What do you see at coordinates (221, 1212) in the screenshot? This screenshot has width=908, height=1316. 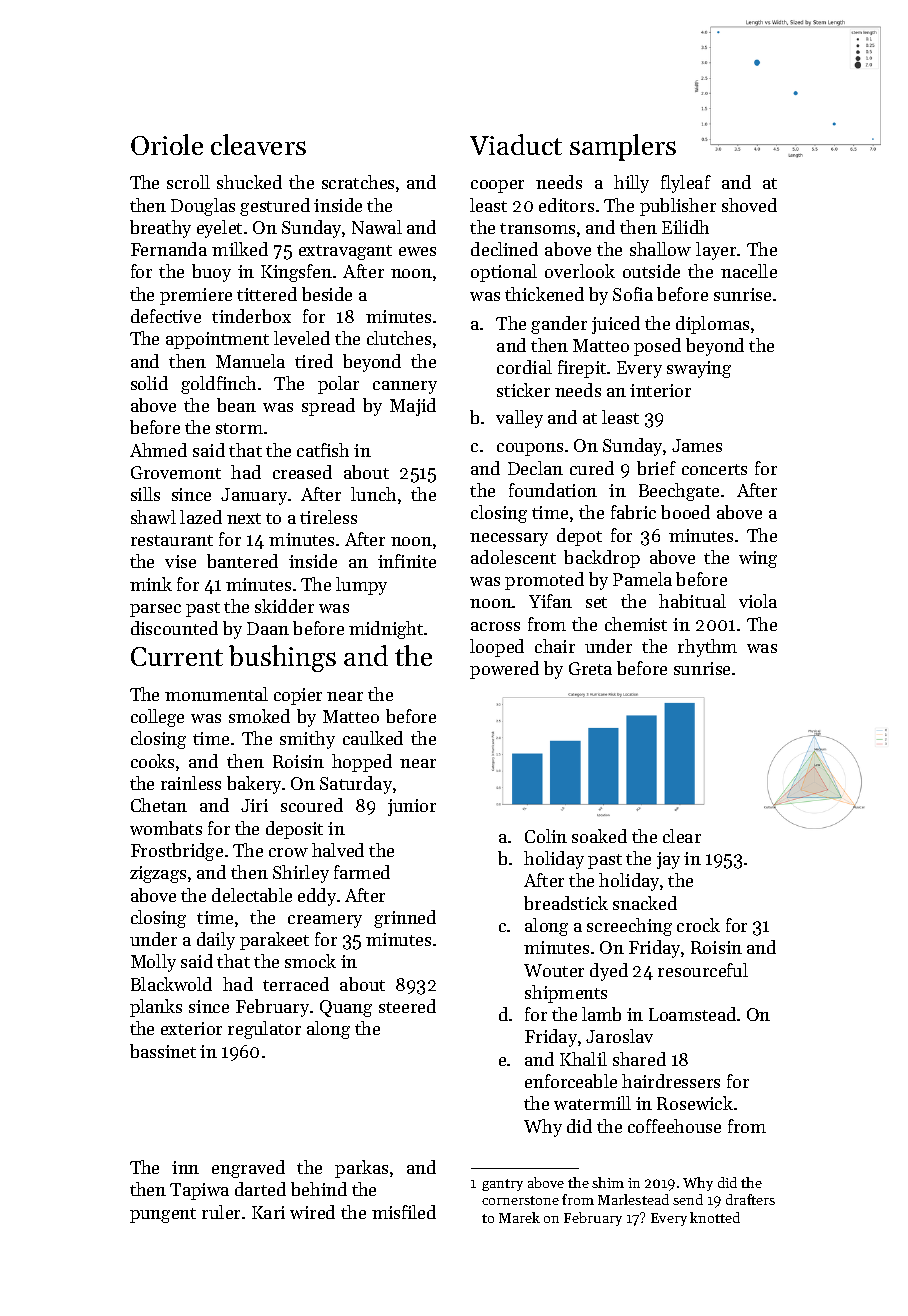 I see `ruler` at bounding box center [221, 1212].
